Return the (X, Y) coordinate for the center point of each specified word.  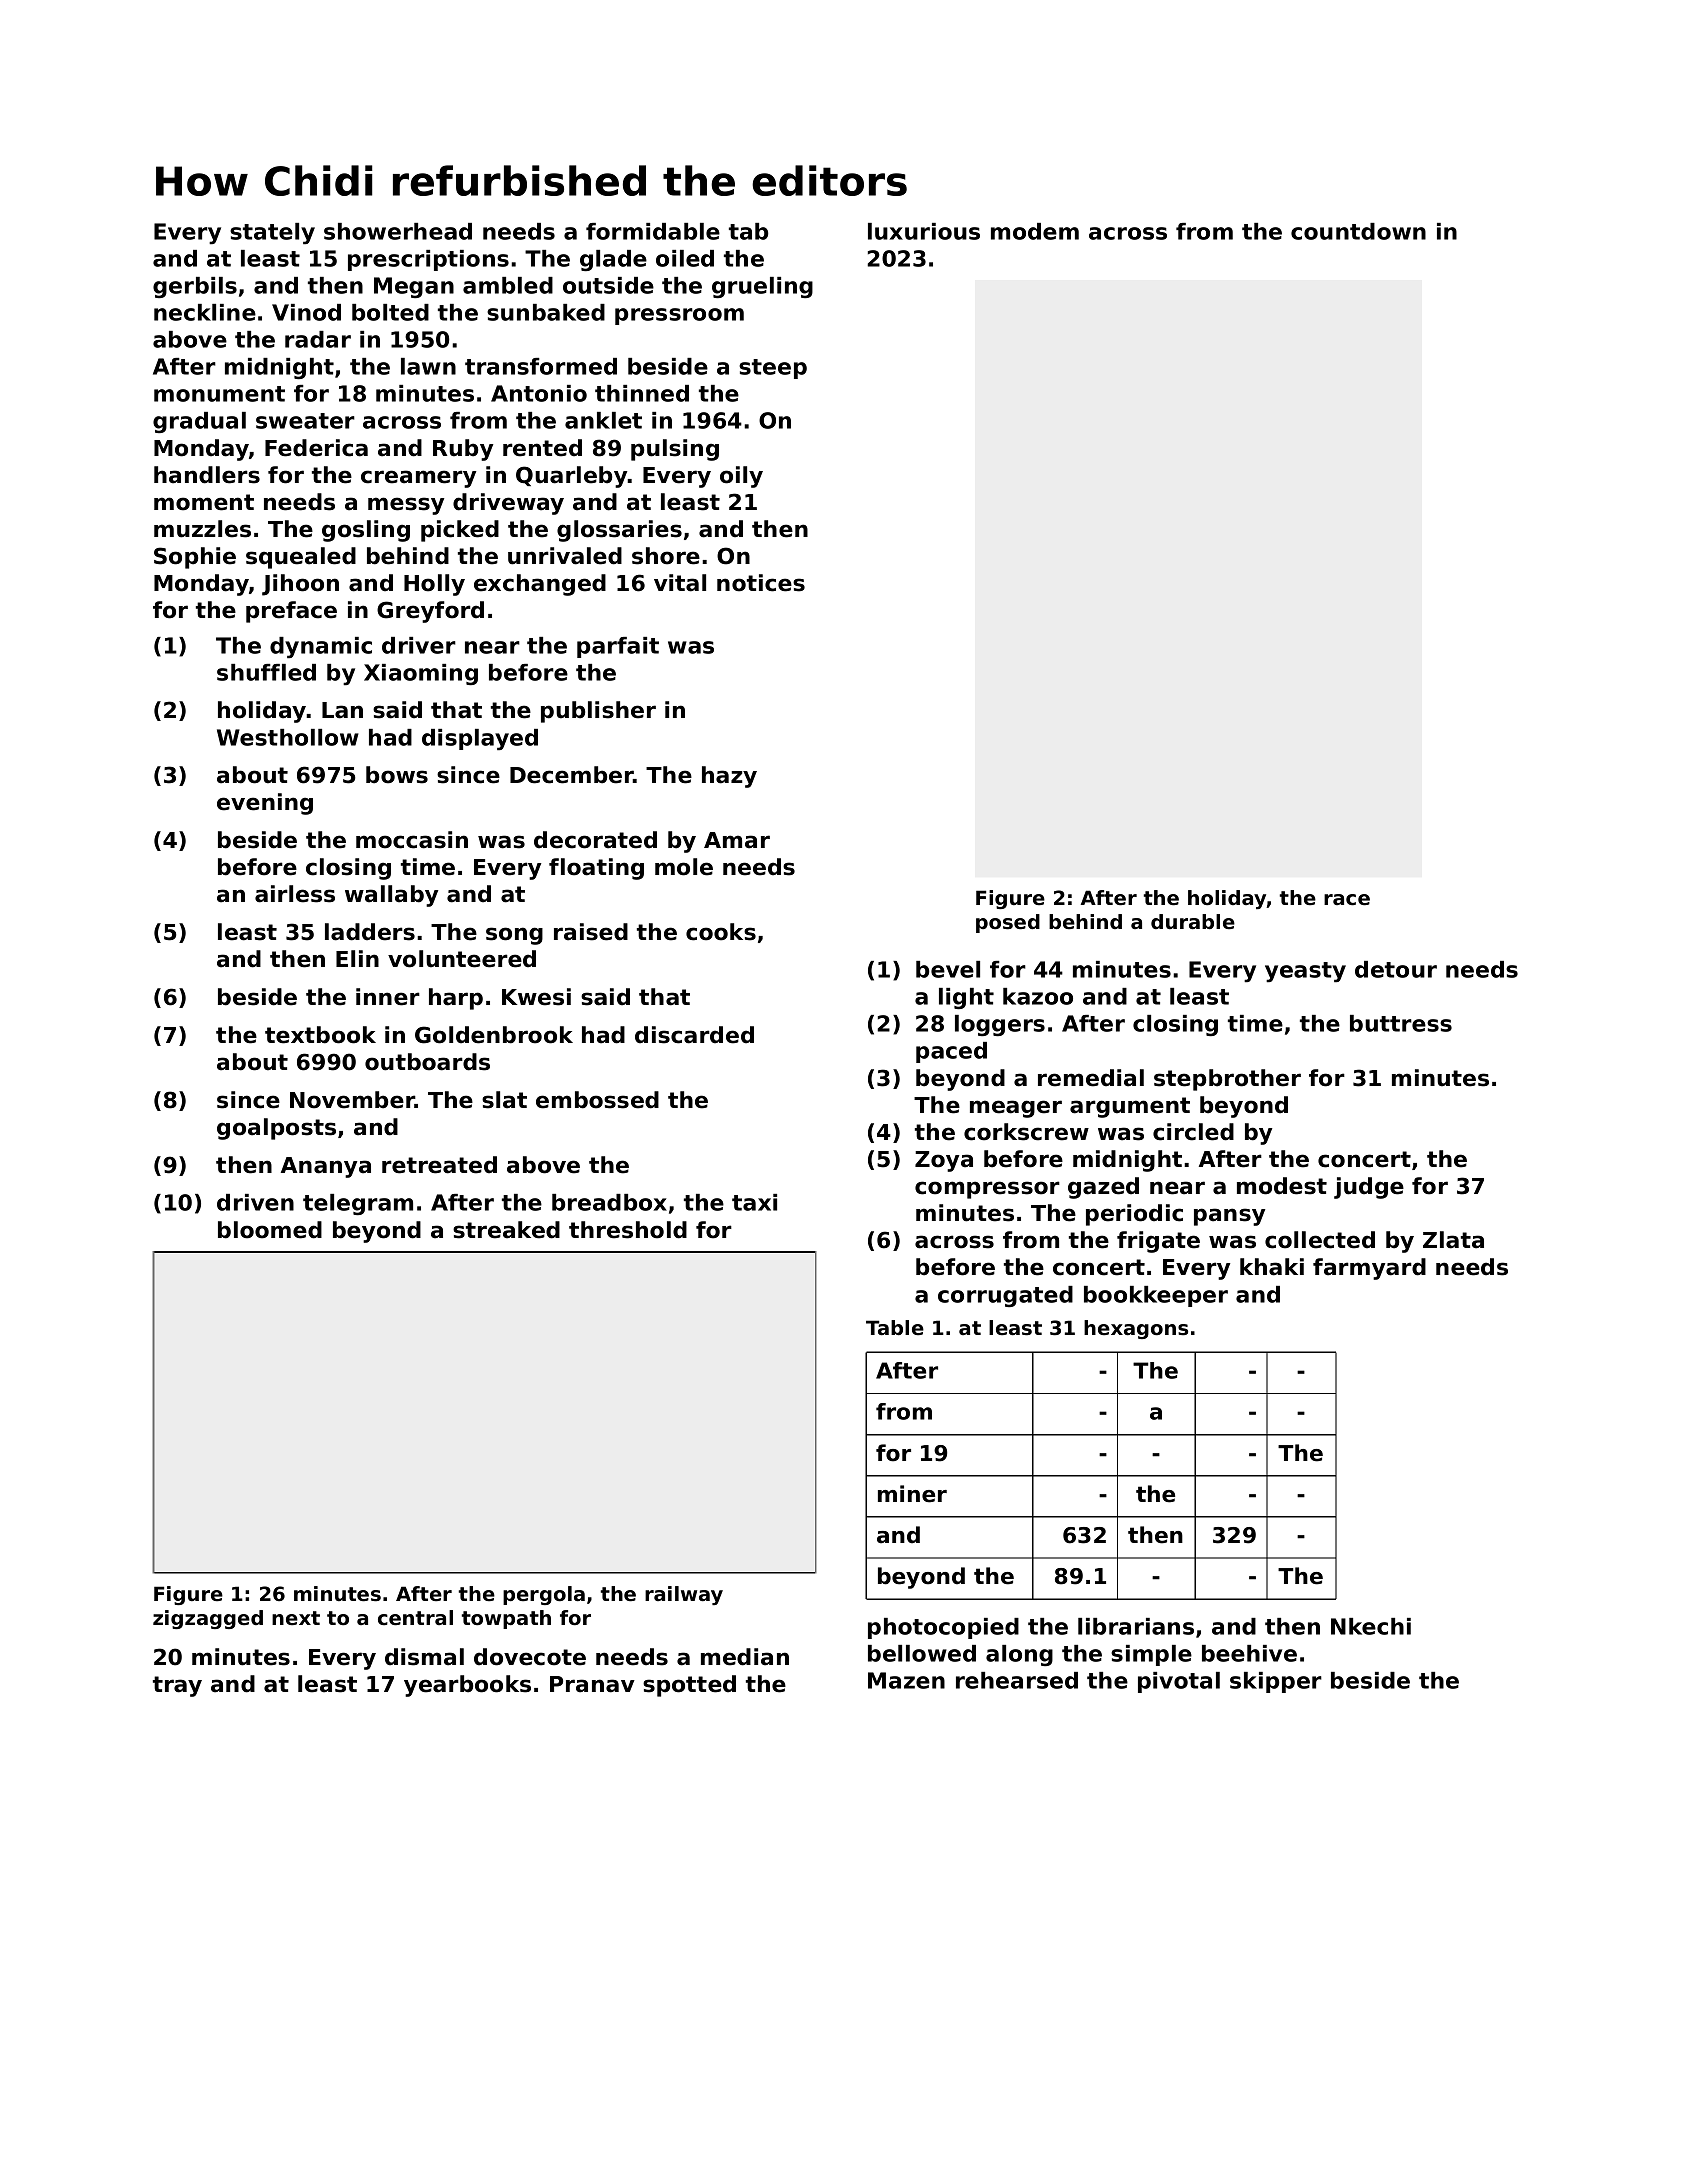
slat (504, 1100)
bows (397, 775)
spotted (689, 1686)
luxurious (924, 231)
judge (1369, 1188)
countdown (1358, 231)
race (1347, 900)
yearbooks (467, 1686)
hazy (729, 777)
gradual (199, 422)
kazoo (1038, 996)
